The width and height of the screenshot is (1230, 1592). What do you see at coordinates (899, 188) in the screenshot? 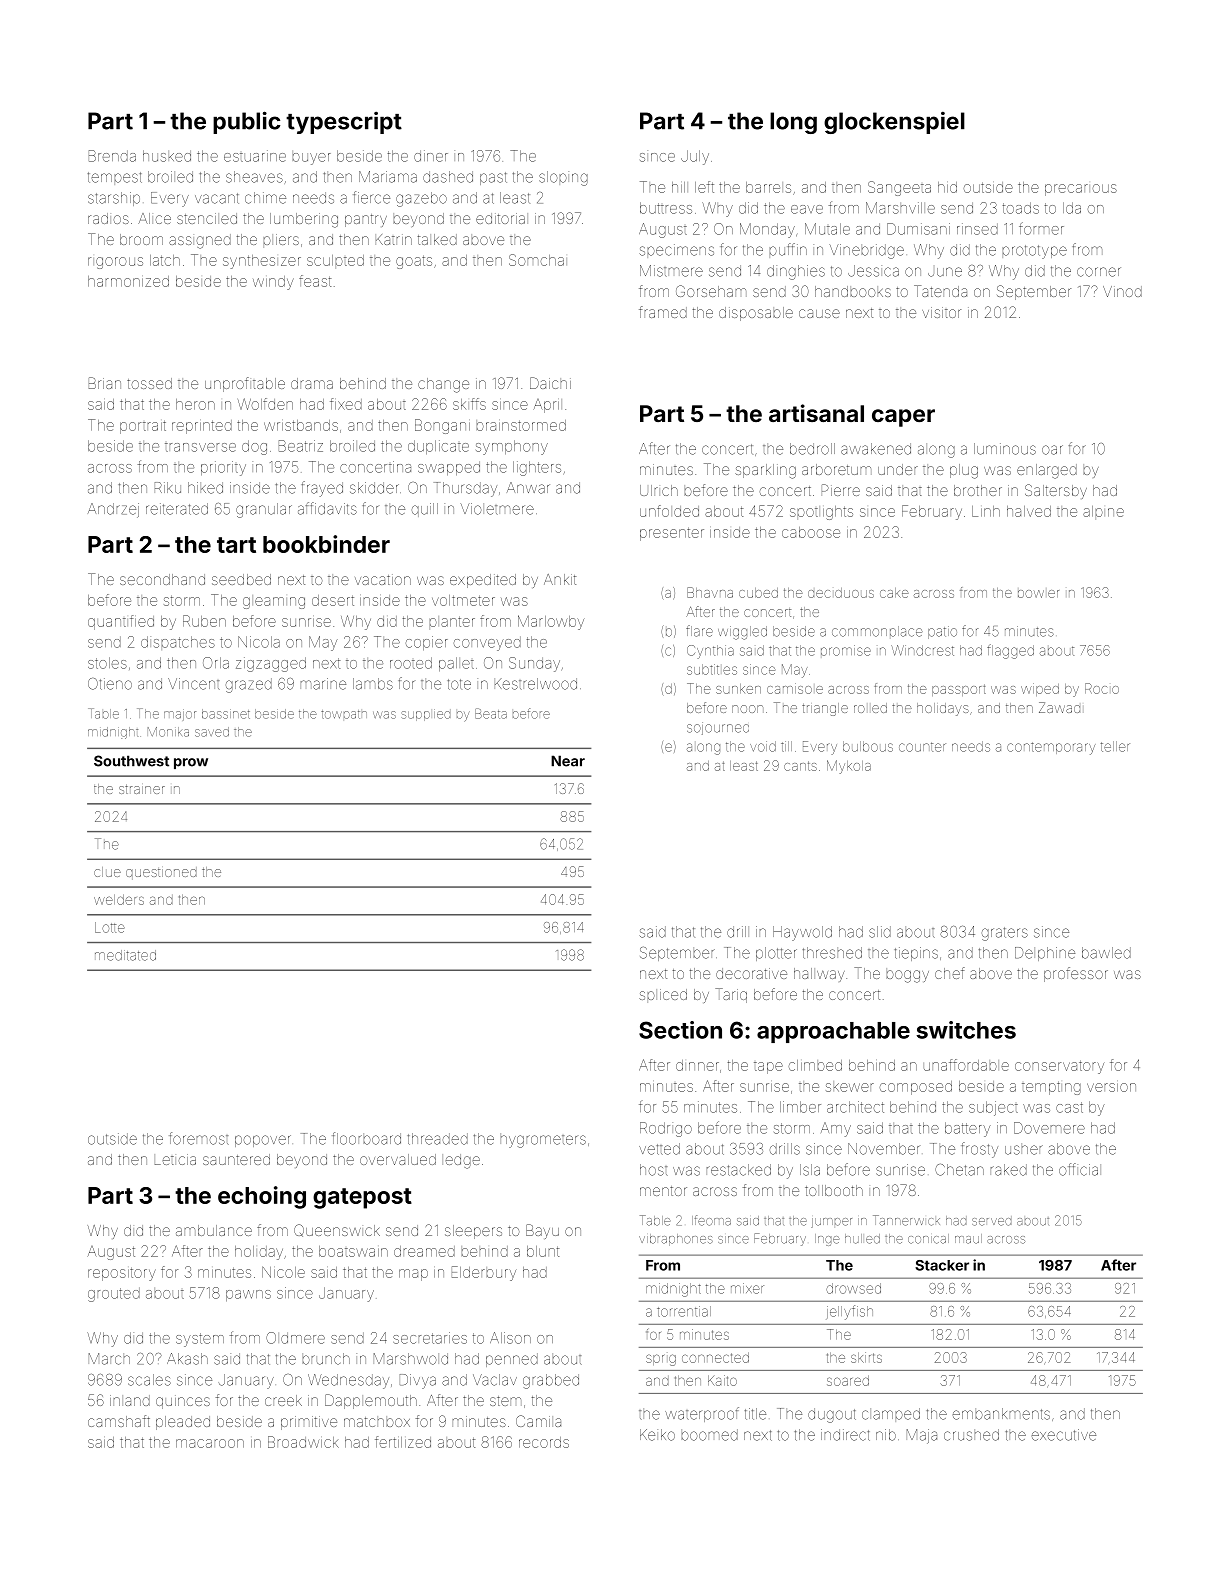
I see `Sangeeta` at bounding box center [899, 188].
